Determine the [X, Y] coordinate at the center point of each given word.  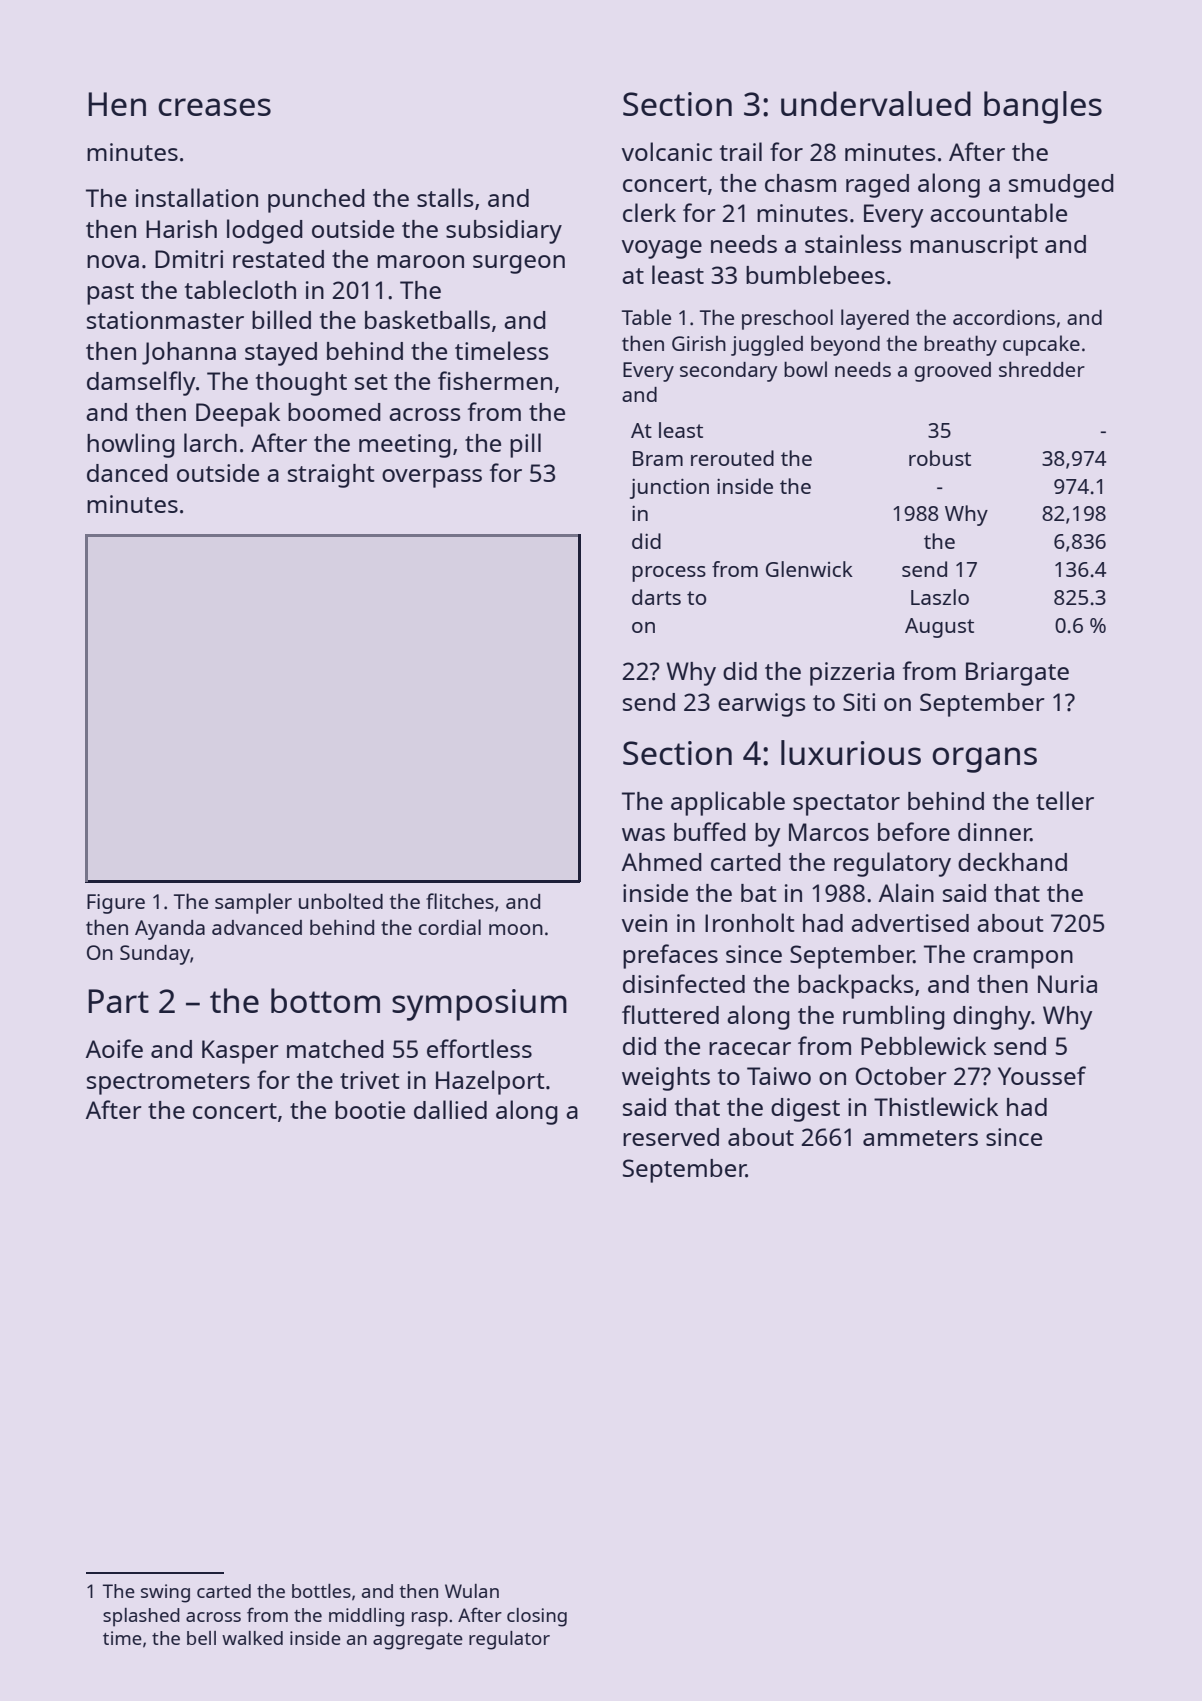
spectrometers [168, 1084]
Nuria [1067, 984]
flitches [460, 901]
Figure [116, 904]
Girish [699, 343]
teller [1065, 800]
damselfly [141, 383]
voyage [662, 249]
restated [278, 259]
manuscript [974, 247]
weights [666, 1079]
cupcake [1041, 345]
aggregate [418, 1641]
